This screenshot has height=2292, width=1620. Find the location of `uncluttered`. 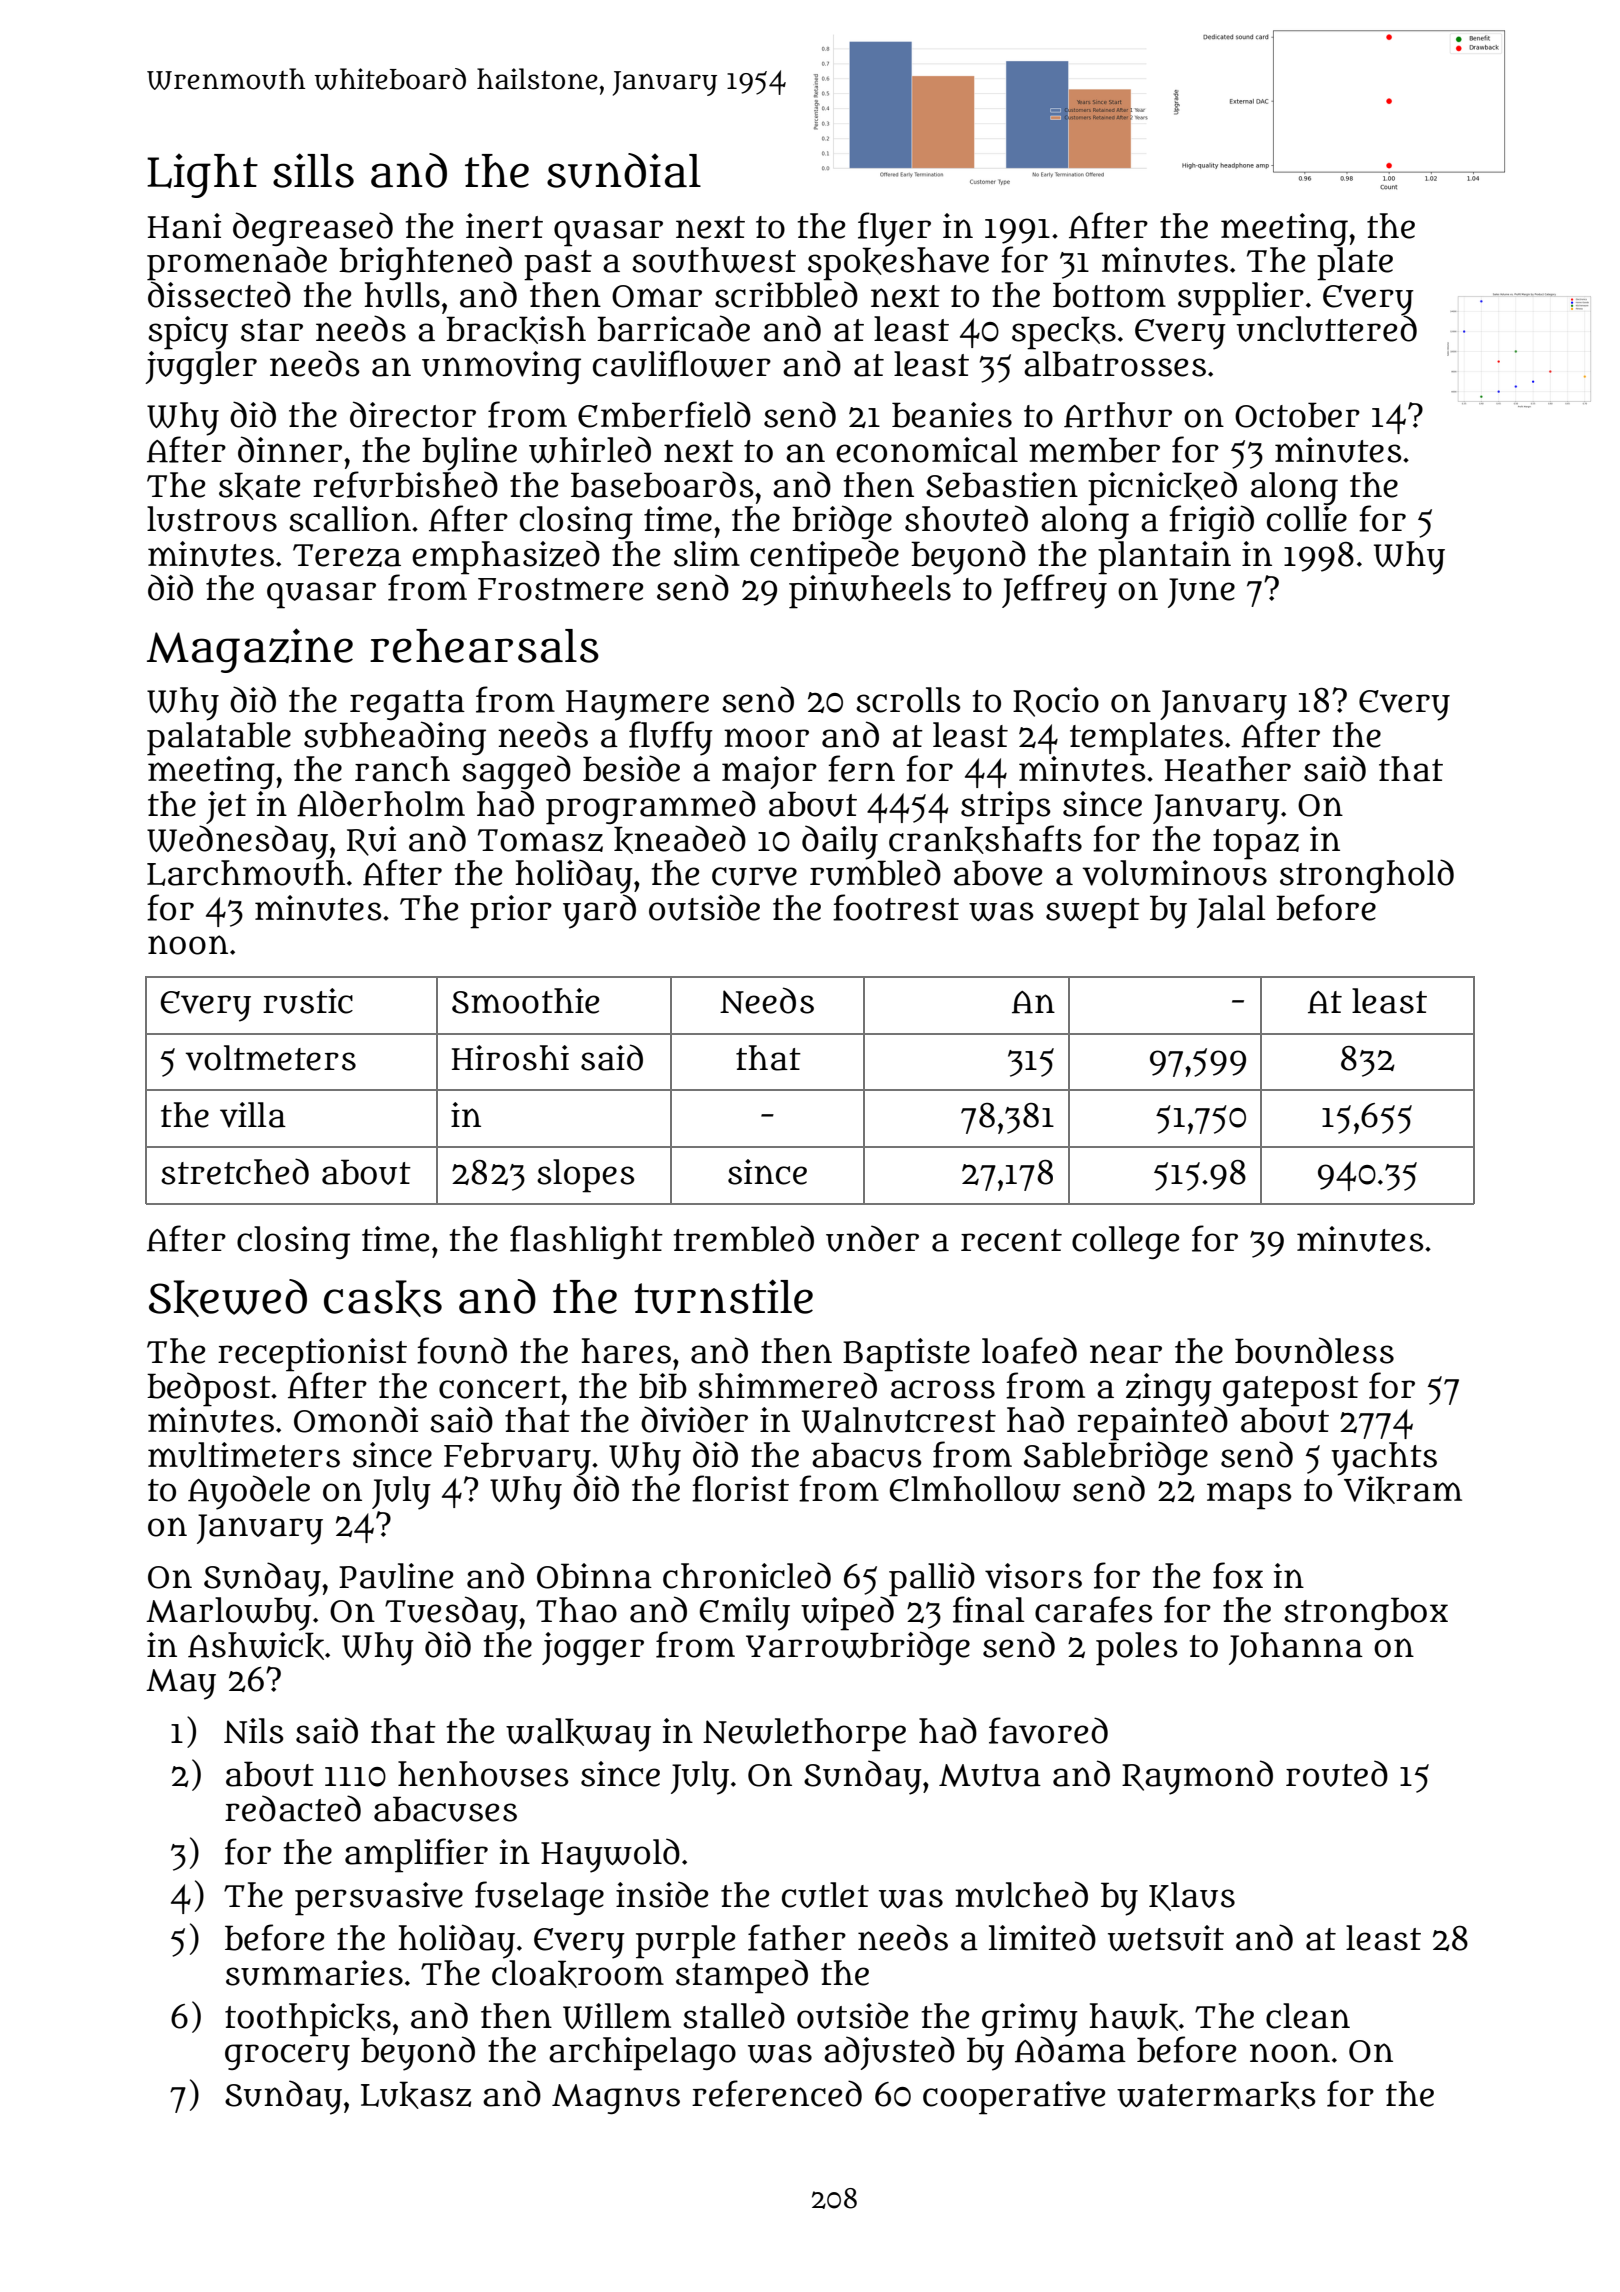

uncluttered is located at coordinates (1325, 328).
